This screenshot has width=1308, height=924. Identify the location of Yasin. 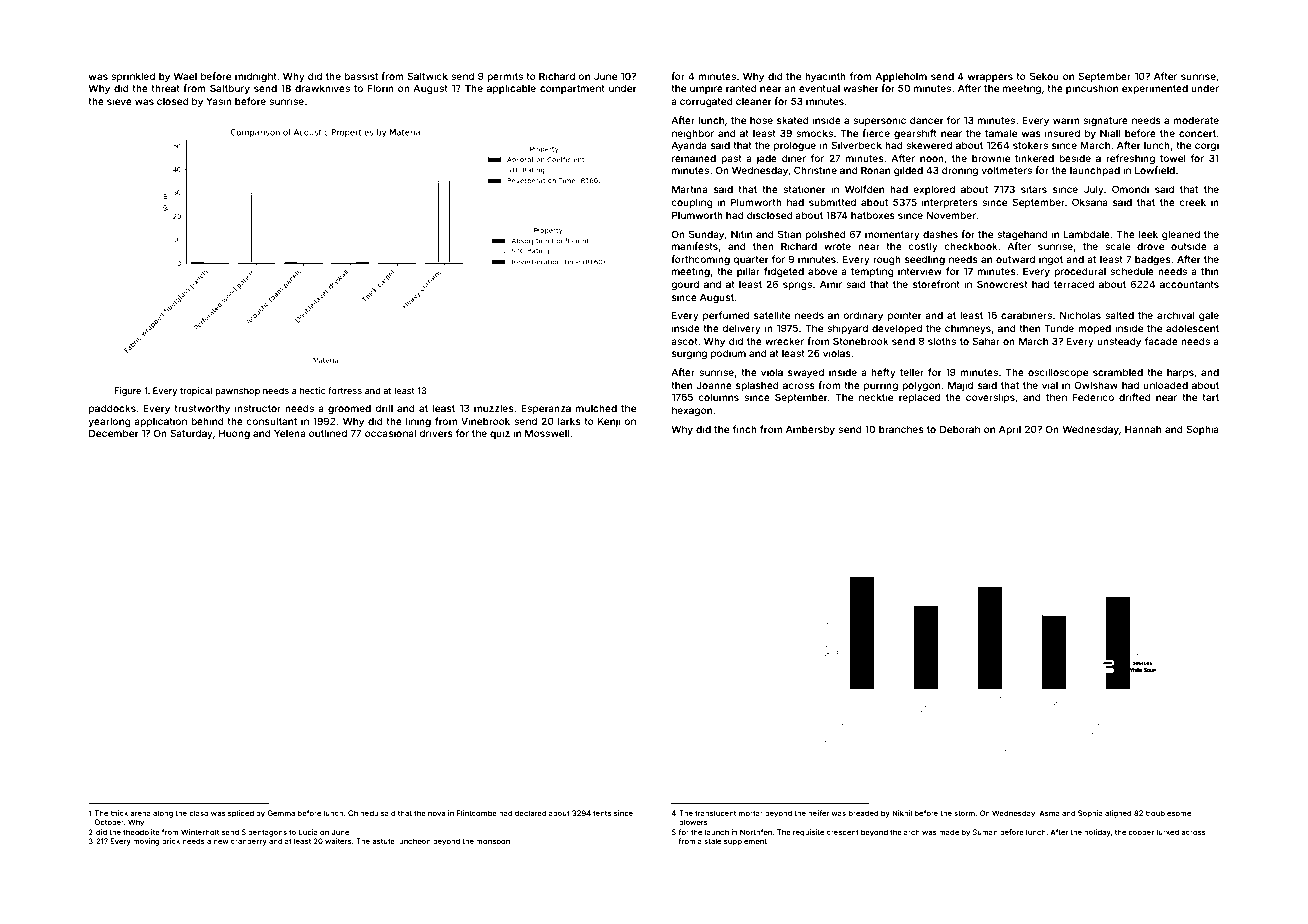
(219, 101).
